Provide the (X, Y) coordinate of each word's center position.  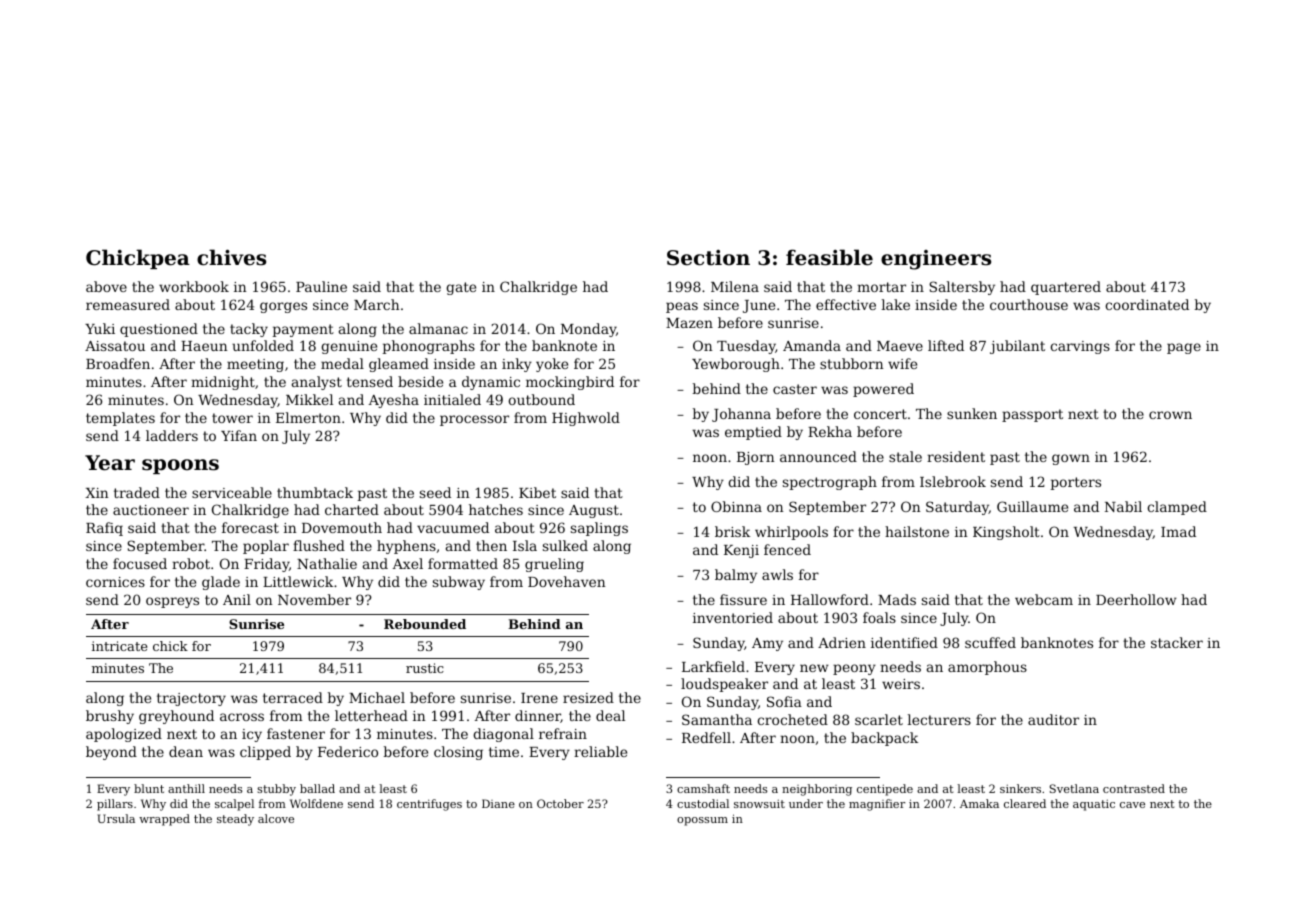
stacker (1177, 642)
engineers (936, 260)
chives (231, 257)
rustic (425, 668)
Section (708, 258)
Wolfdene (316, 803)
